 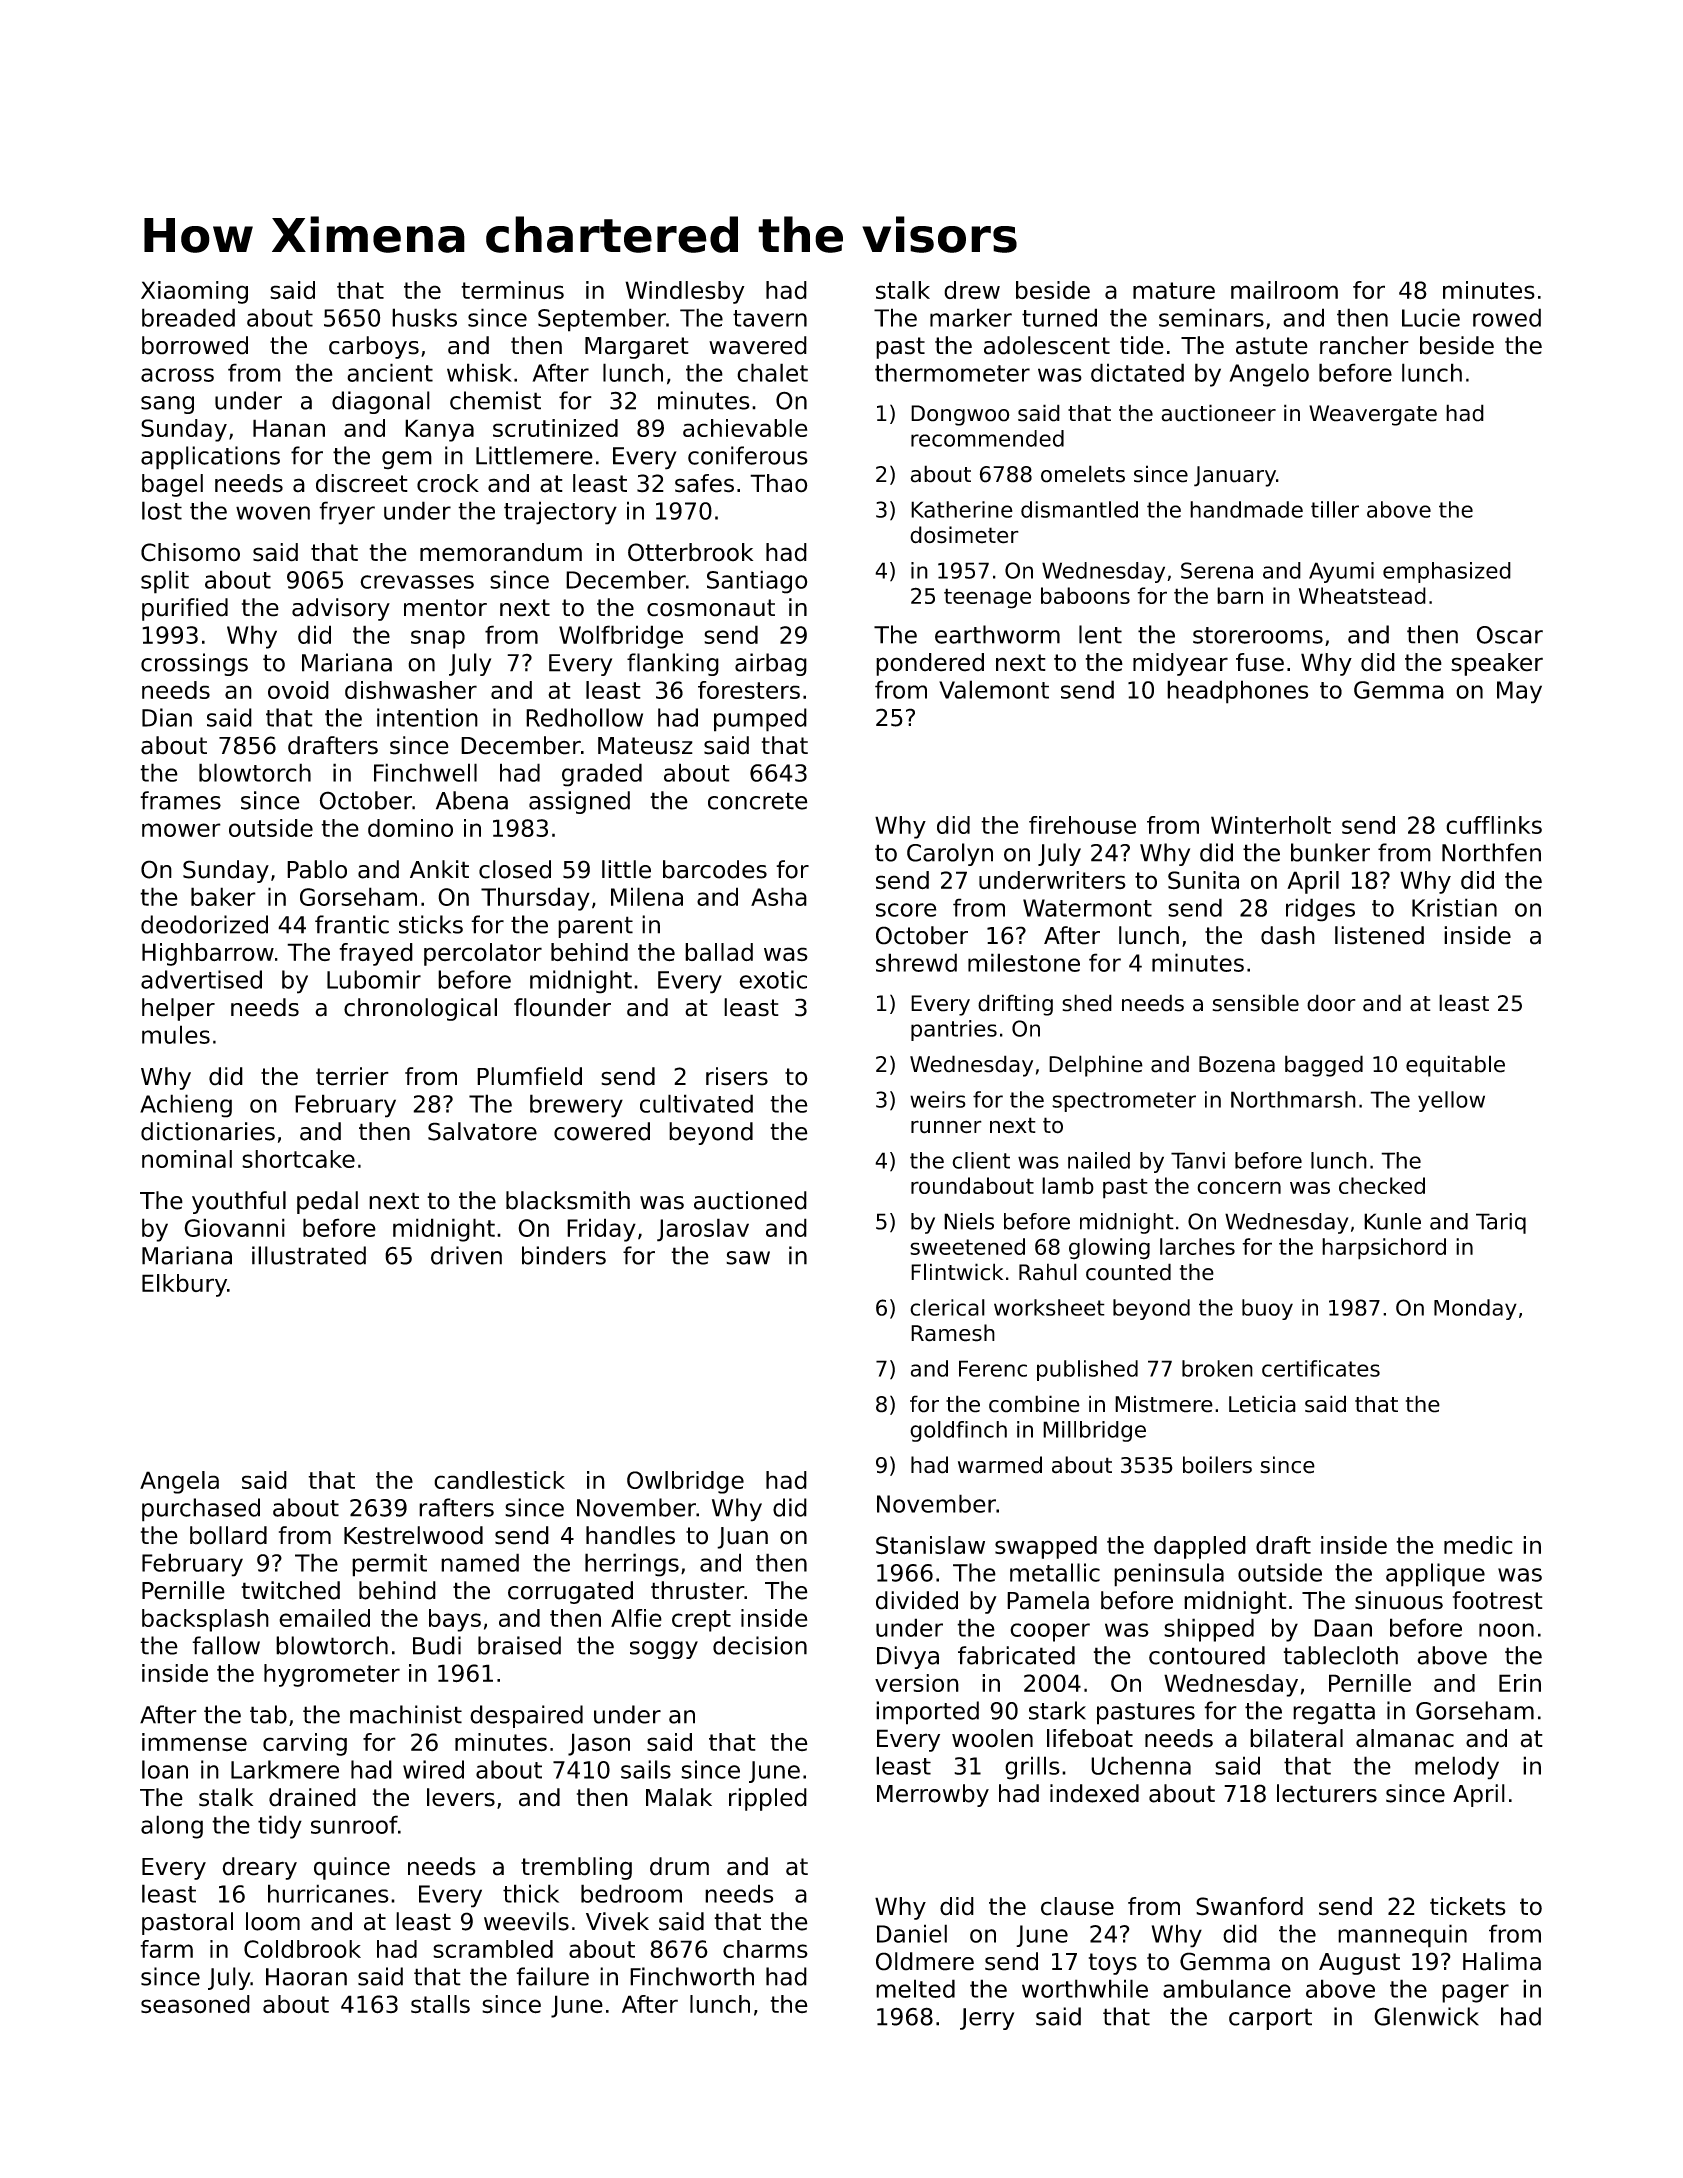 I want to click on pantries, so click(x=954, y=1030).
